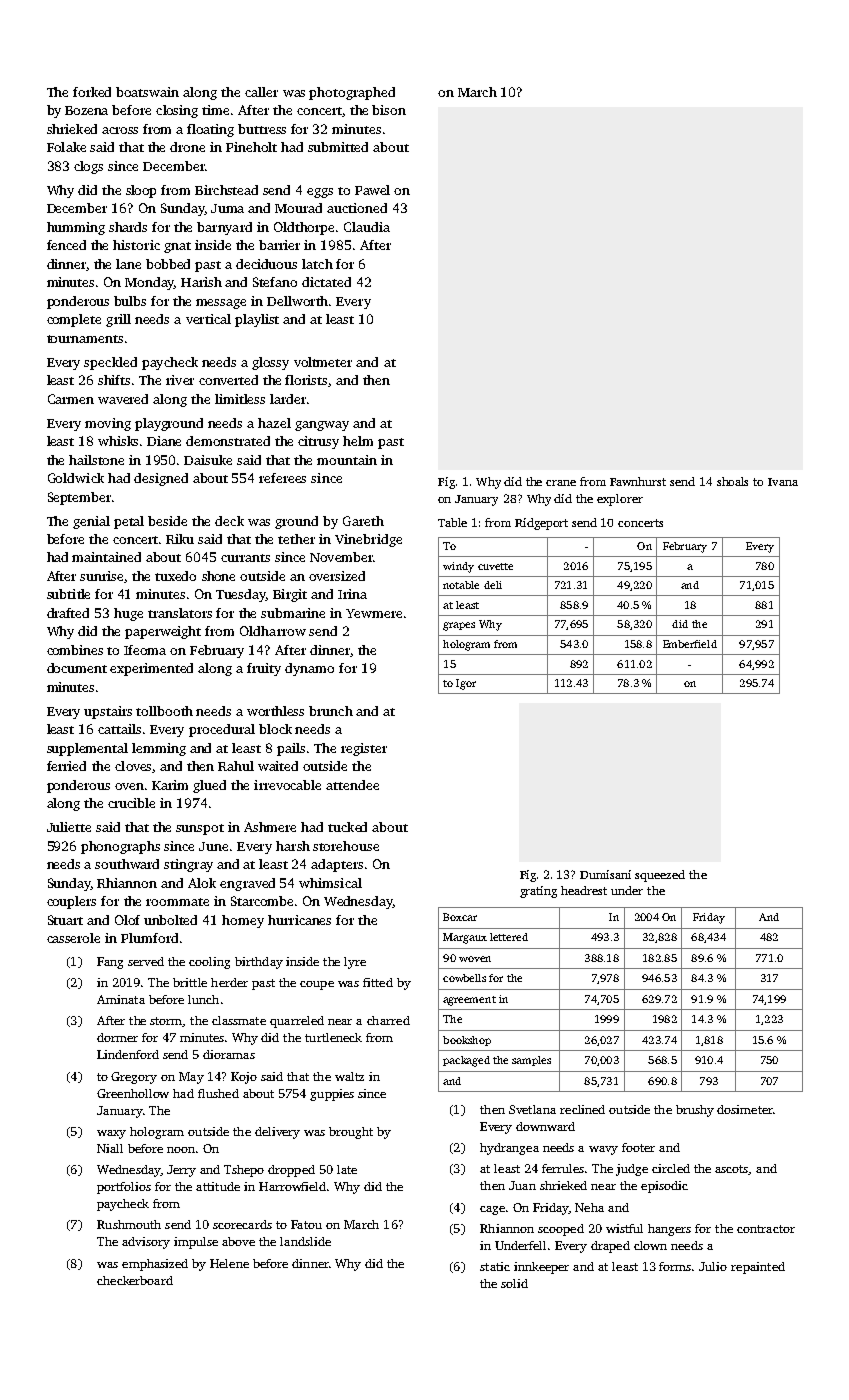  Describe the element at coordinates (514, 1283) in the document. I see `solid` at that location.
